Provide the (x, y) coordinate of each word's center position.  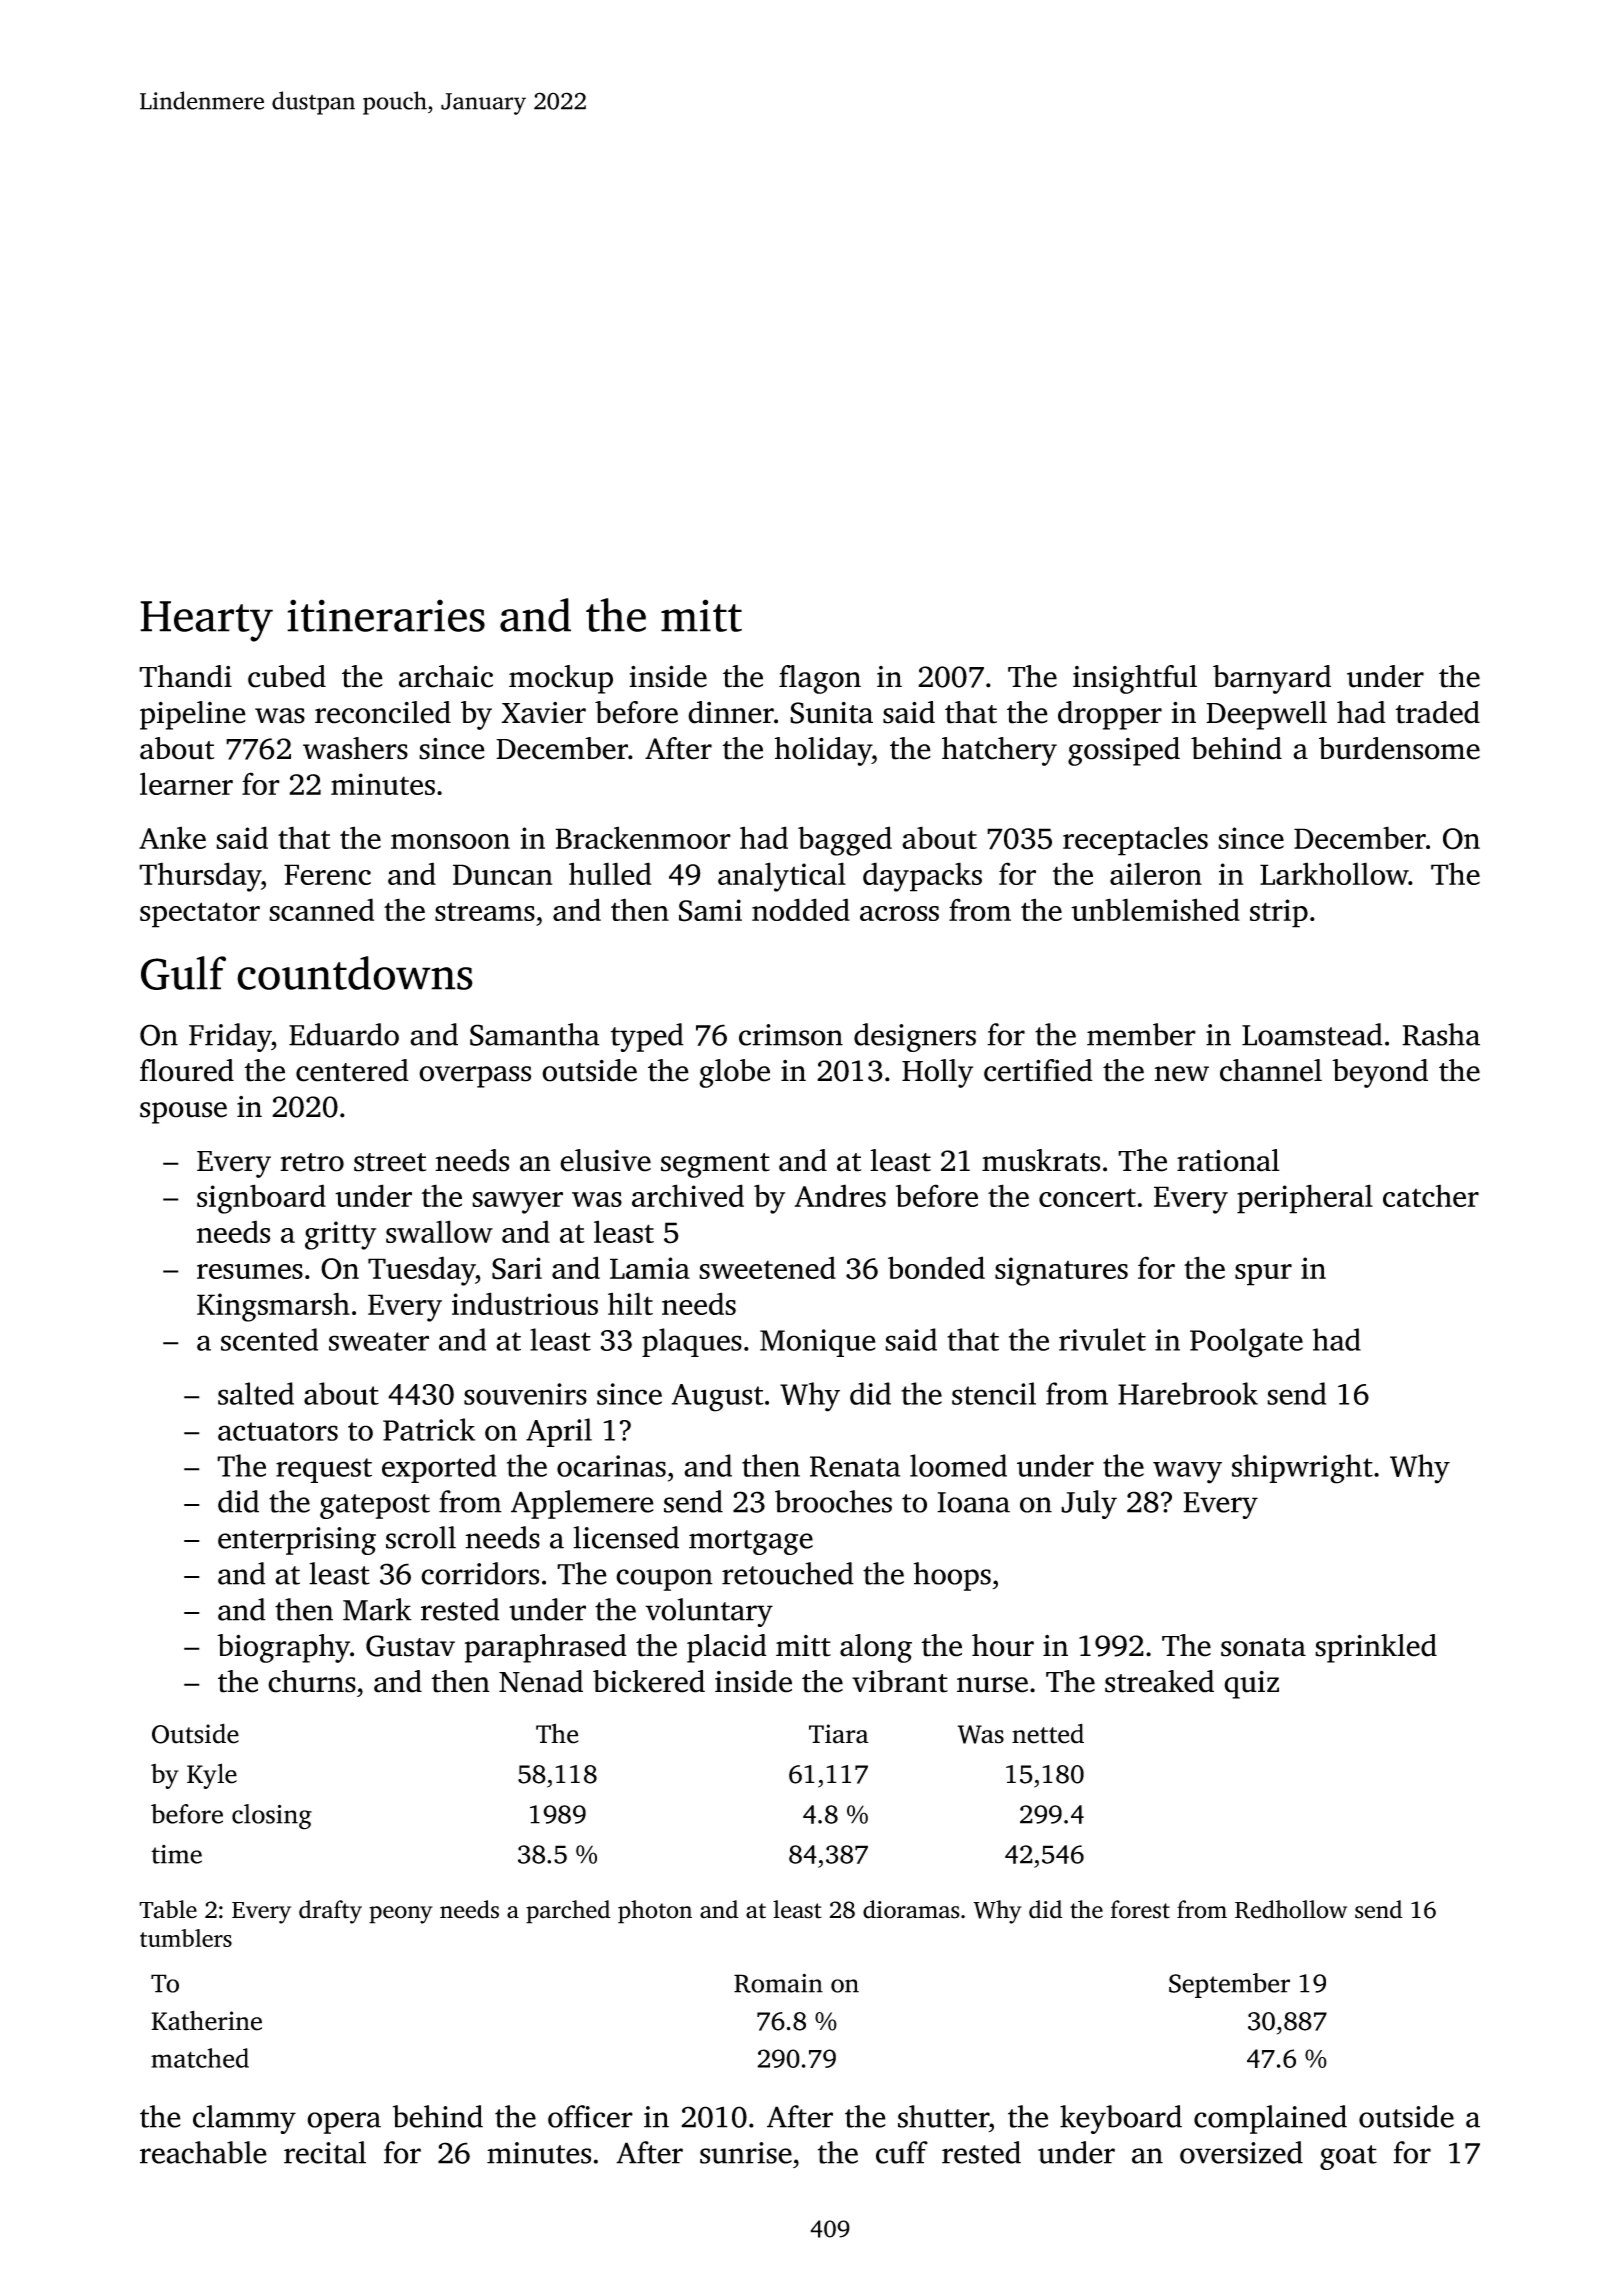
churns (312, 1681)
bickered (649, 1681)
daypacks (922, 877)
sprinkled (1376, 1648)
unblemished (1155, 909)
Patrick (429, 1429)
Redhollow (1291, 1909)
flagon (820, 679)
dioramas (911, 1909)
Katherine (206, 2020)
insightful (1135, 679)
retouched (788, 1573)
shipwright (1302, 1469)
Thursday (200, 877)
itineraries (386, 615)
